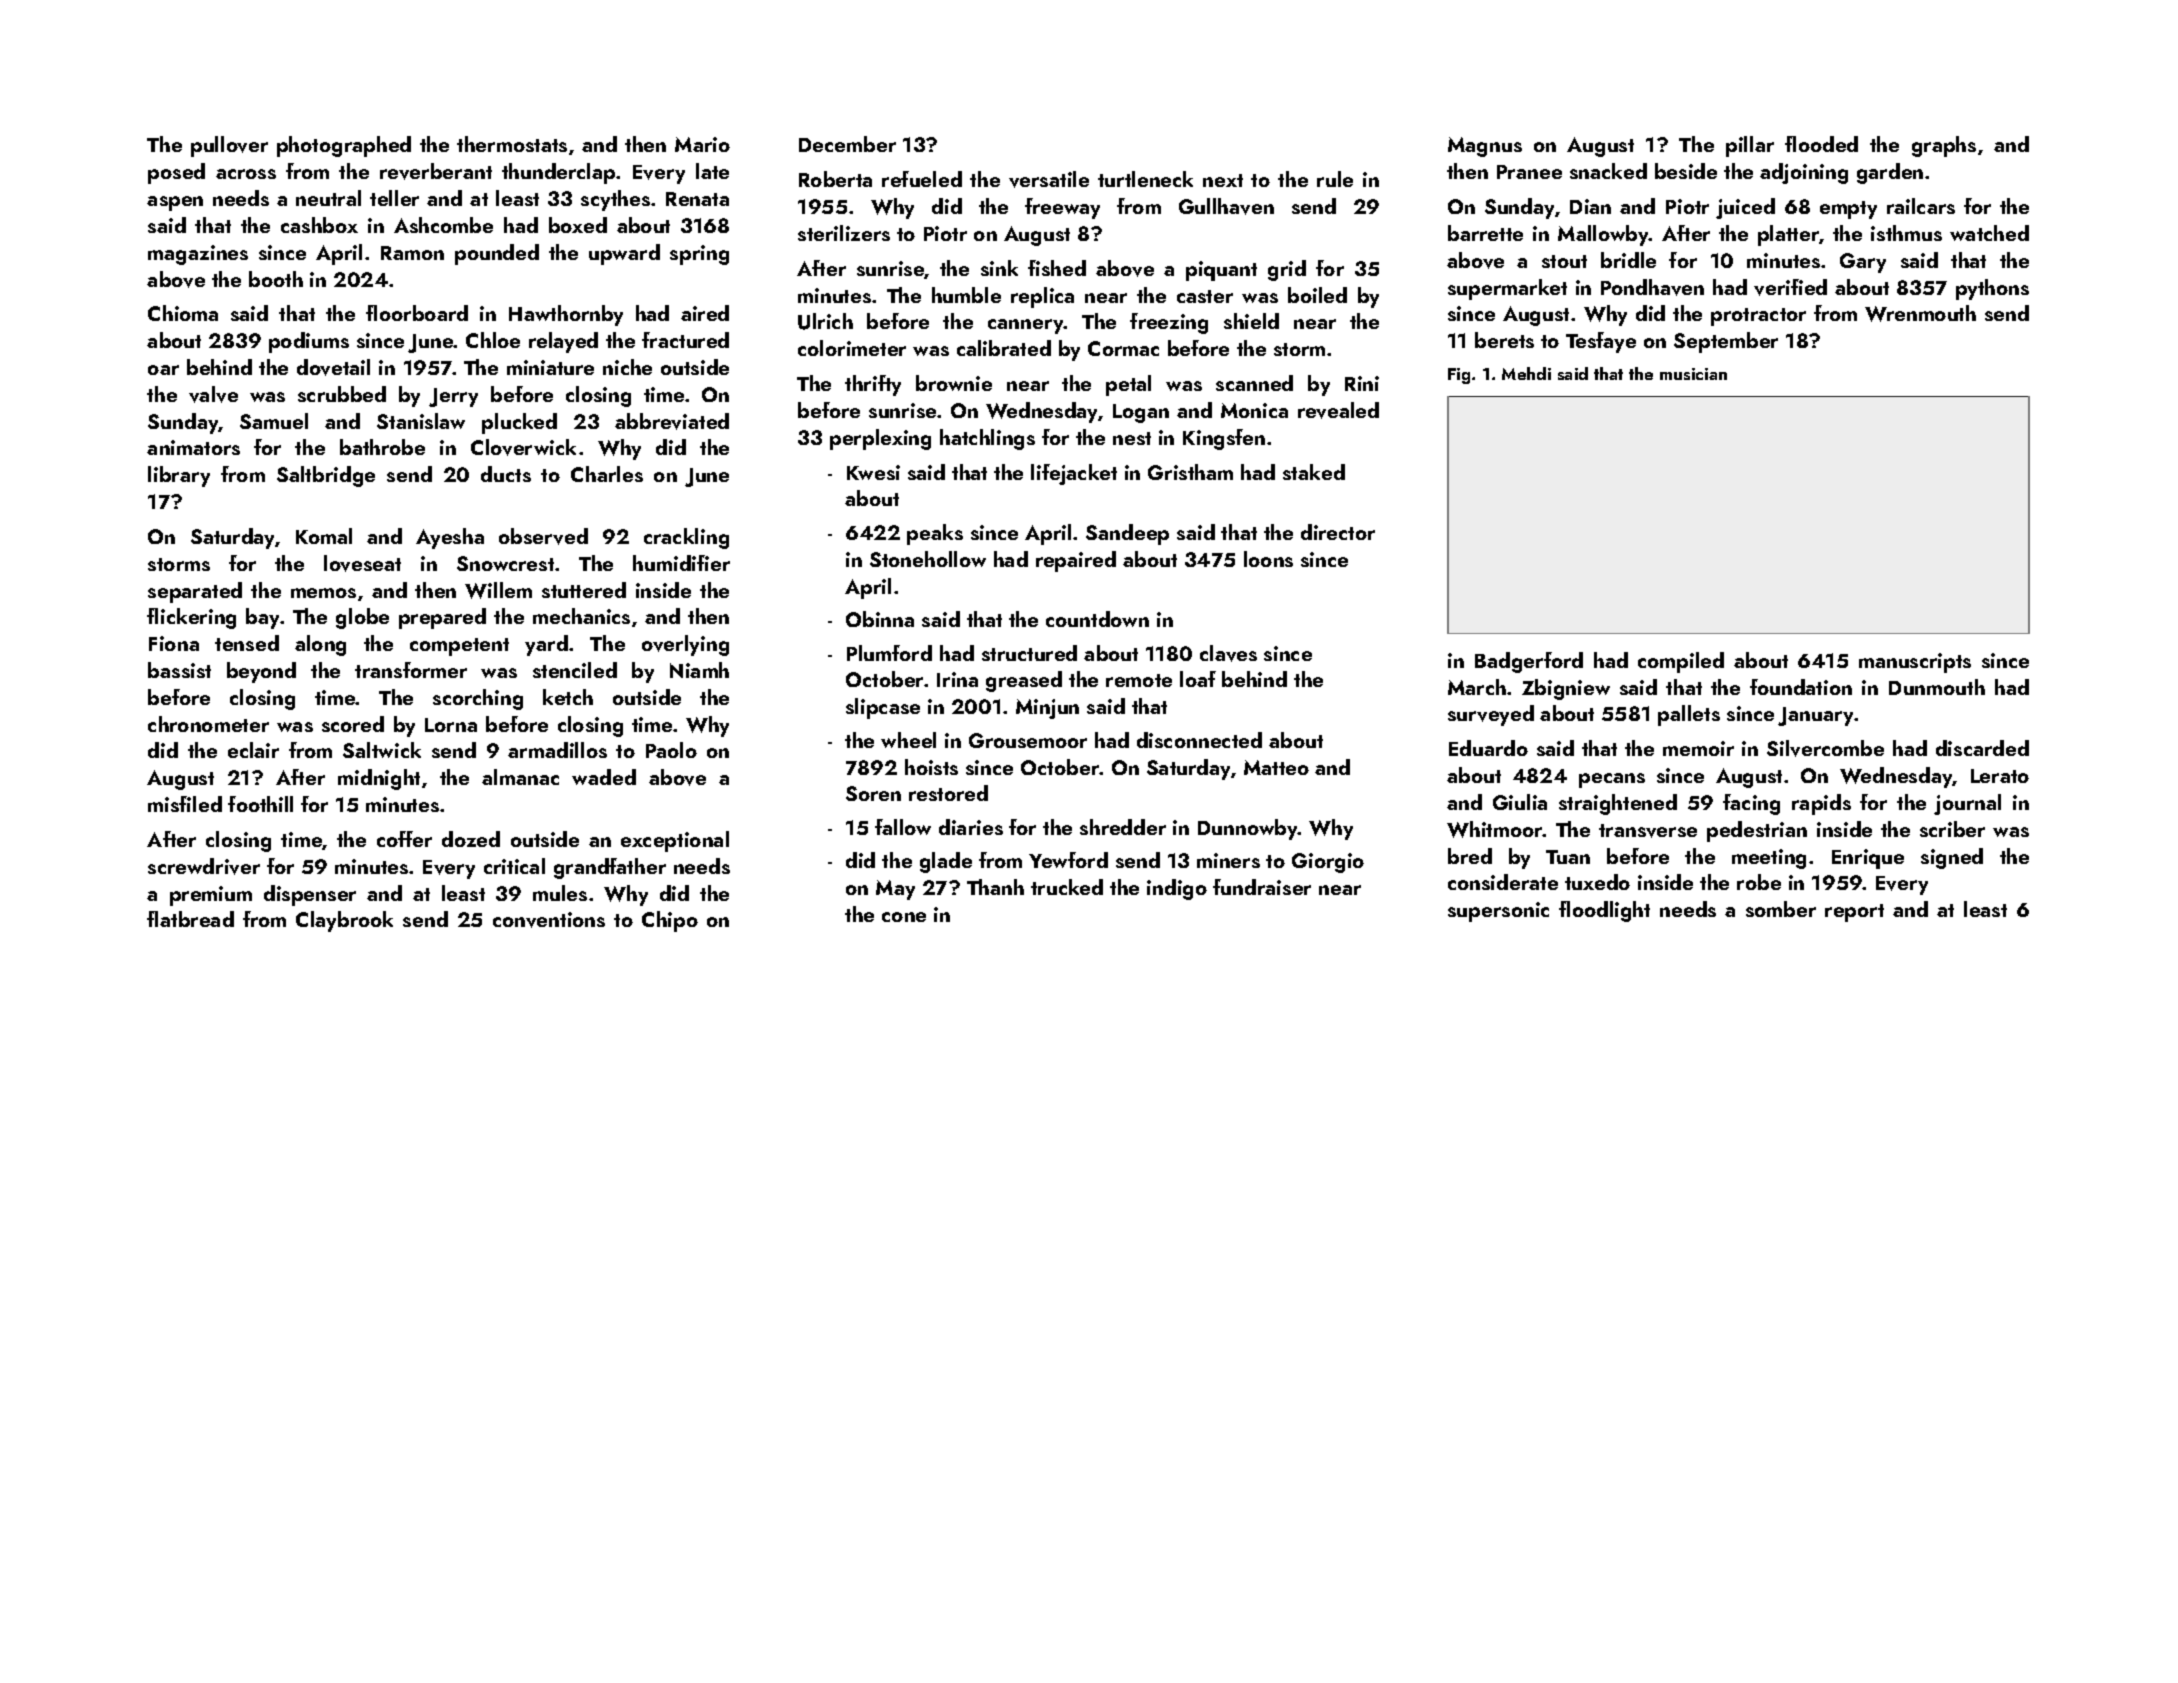 The image size is (2178, 1683). What do you see at coordinates (1485, 147) in the document?
I see `Magnus` at bounding box center [1485, 147].
